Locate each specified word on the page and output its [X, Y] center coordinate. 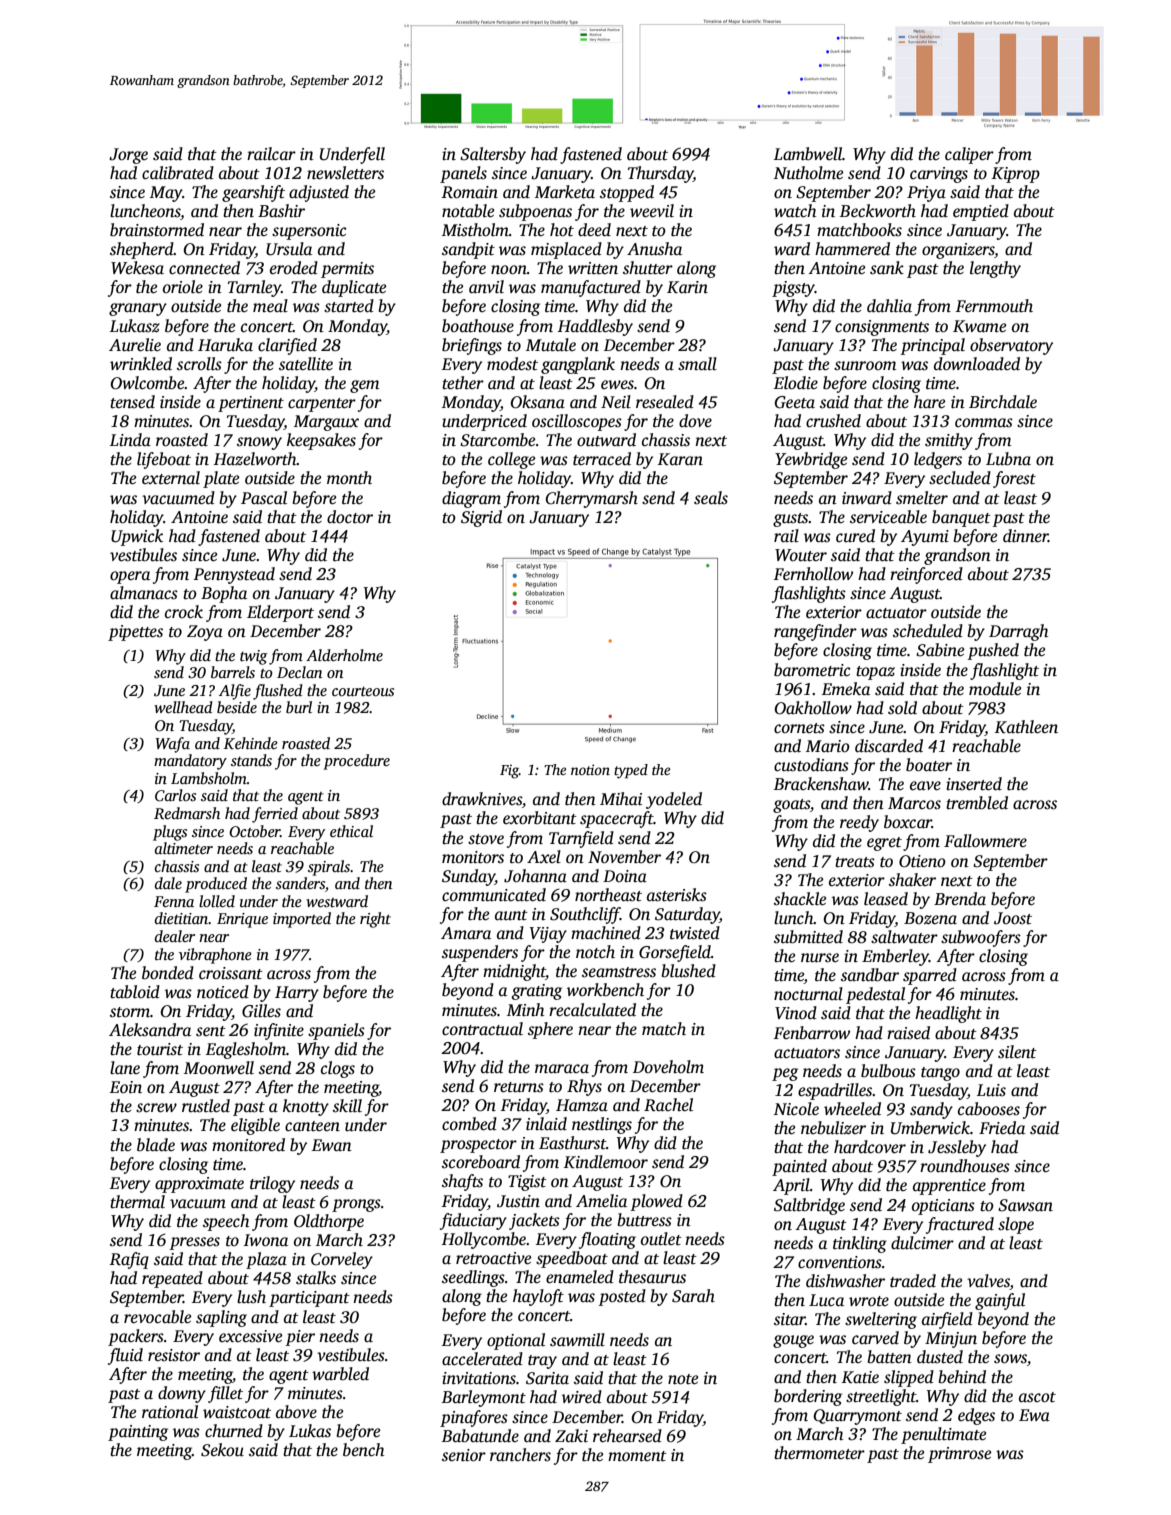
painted [799, 1167]
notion [590, 769]
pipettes [135, 633]
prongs [356, 1205]
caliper [969, 155]
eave [925, 785]
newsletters [345, 173]
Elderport [280, 613]
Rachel [668, 1104]
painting [138, 1433]
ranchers [520, 1455]
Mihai [621, 798]
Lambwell [808, 153]
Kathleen [1026, 727]
